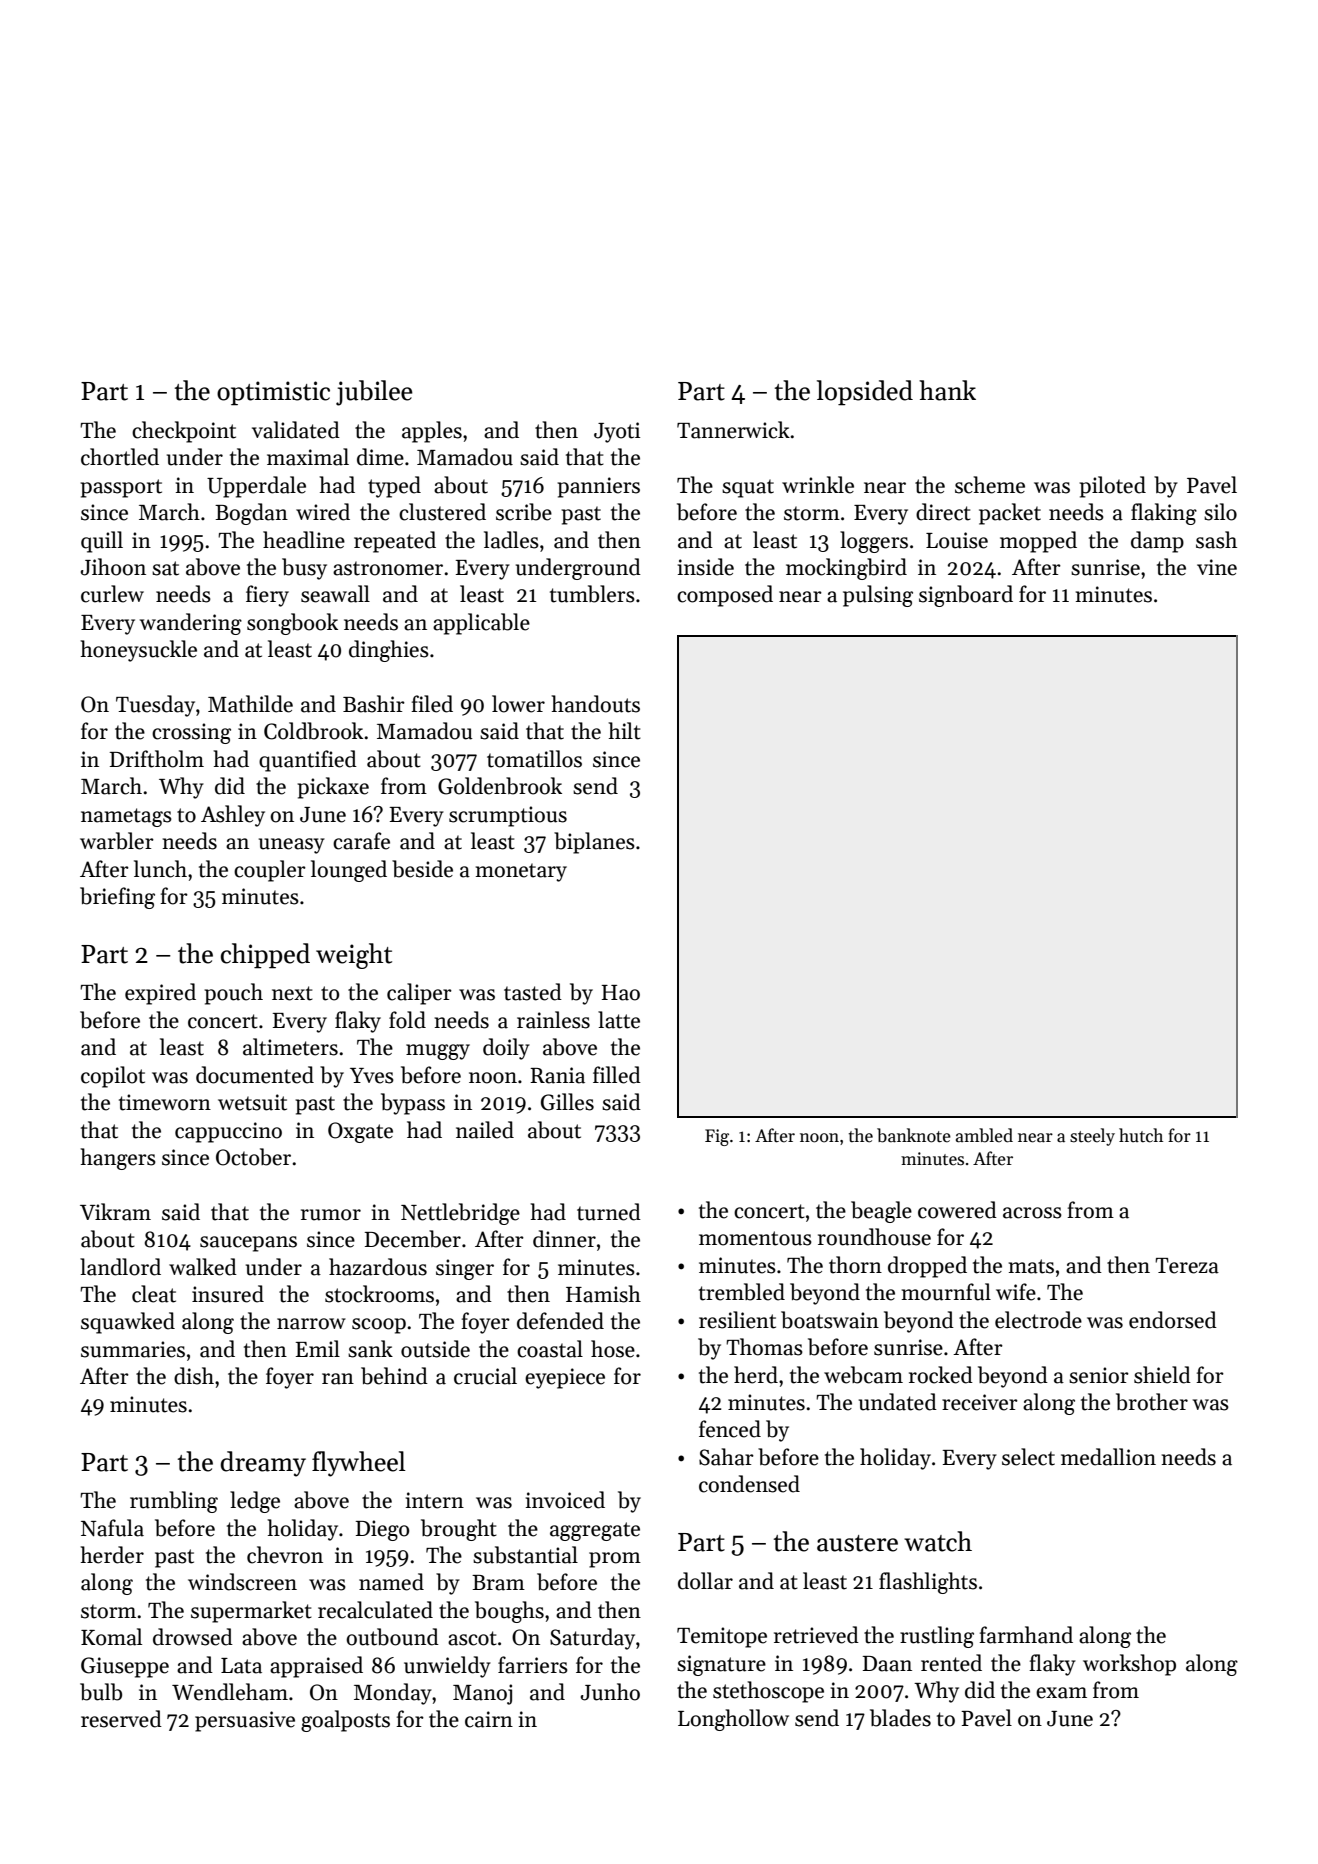  Describe the element at coordinates (947, 390) in the screenshot. I see `hank` at that location.
